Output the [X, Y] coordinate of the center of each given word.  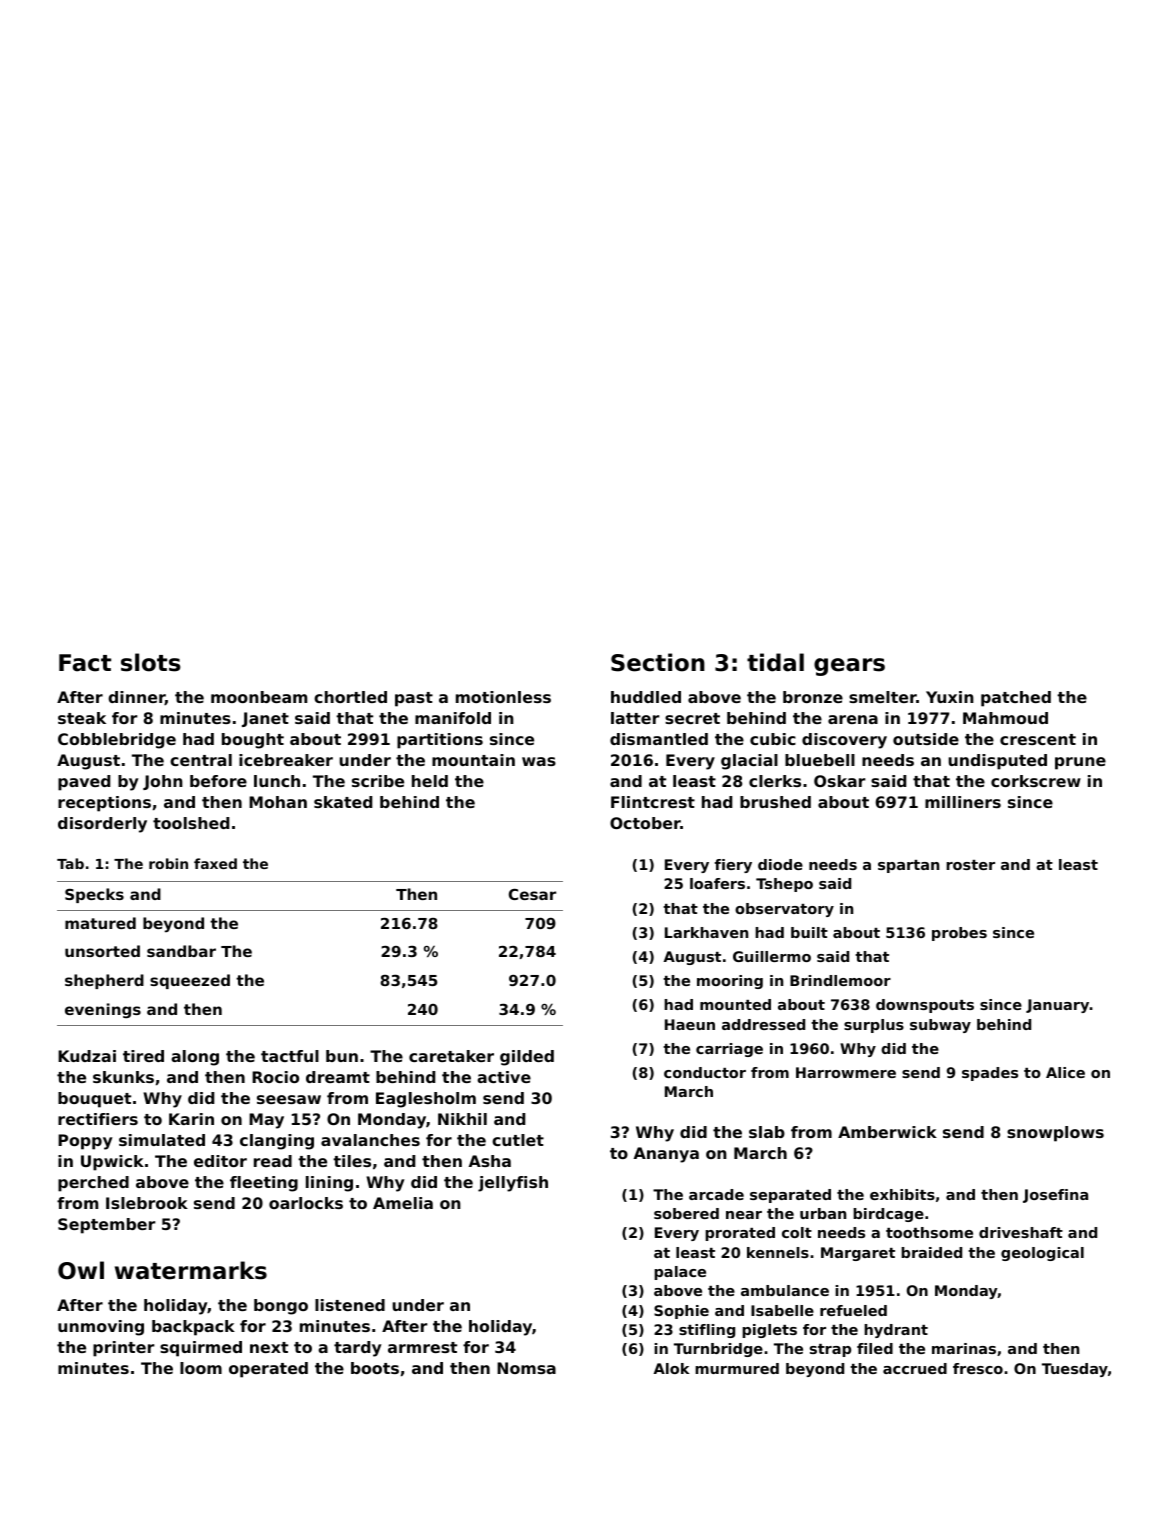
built [809, 932]
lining [329, 1184]
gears [849, 667]
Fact [85, 663]
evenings [103, 1010]
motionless [503, 697]
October [645, 823]
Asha [490, 1161]
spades [990, 1074]
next [269, 1347]
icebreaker [286, 760]
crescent [1038, 739]
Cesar [532, 894]
